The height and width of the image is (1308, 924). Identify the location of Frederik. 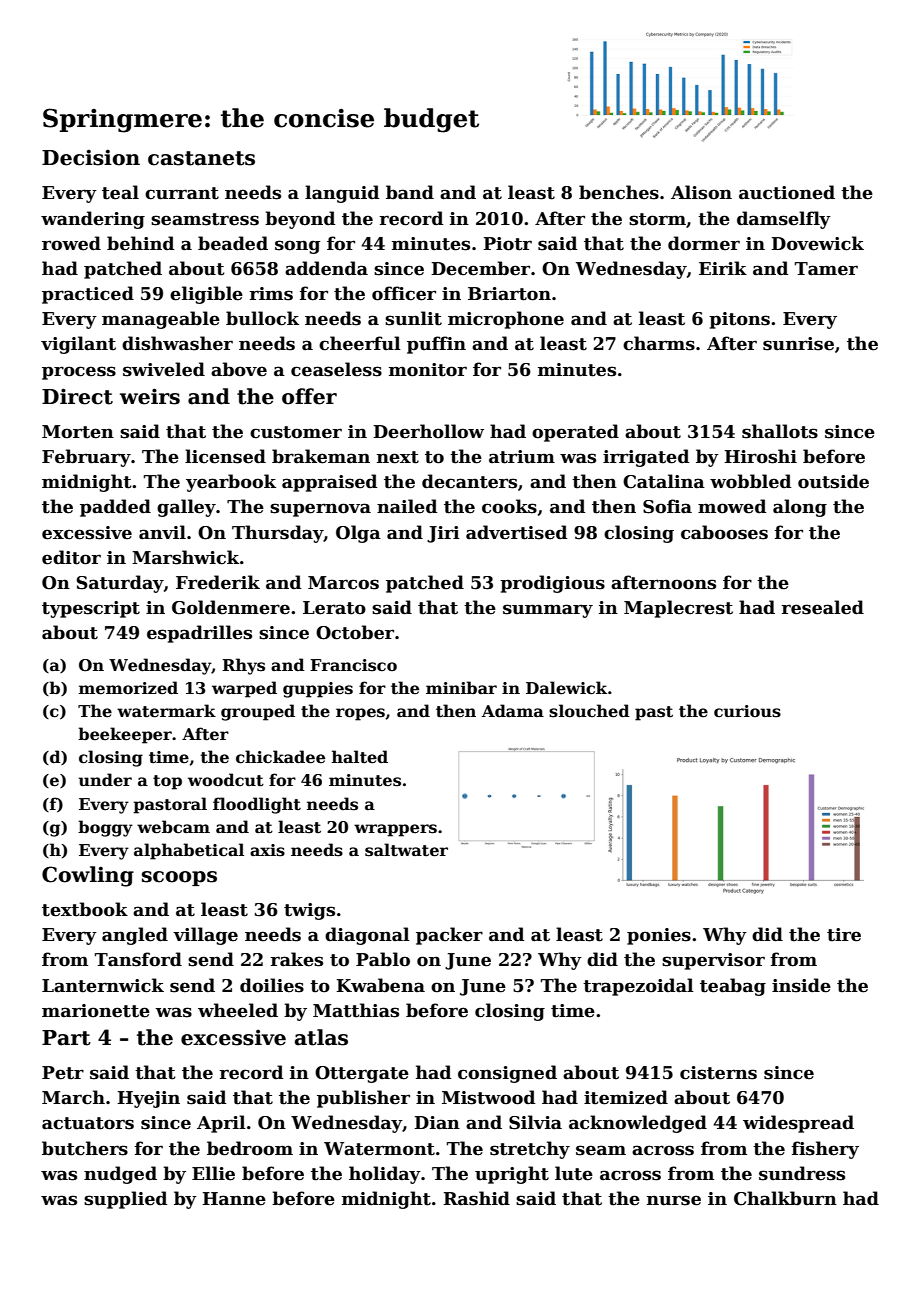
(218, 582).
